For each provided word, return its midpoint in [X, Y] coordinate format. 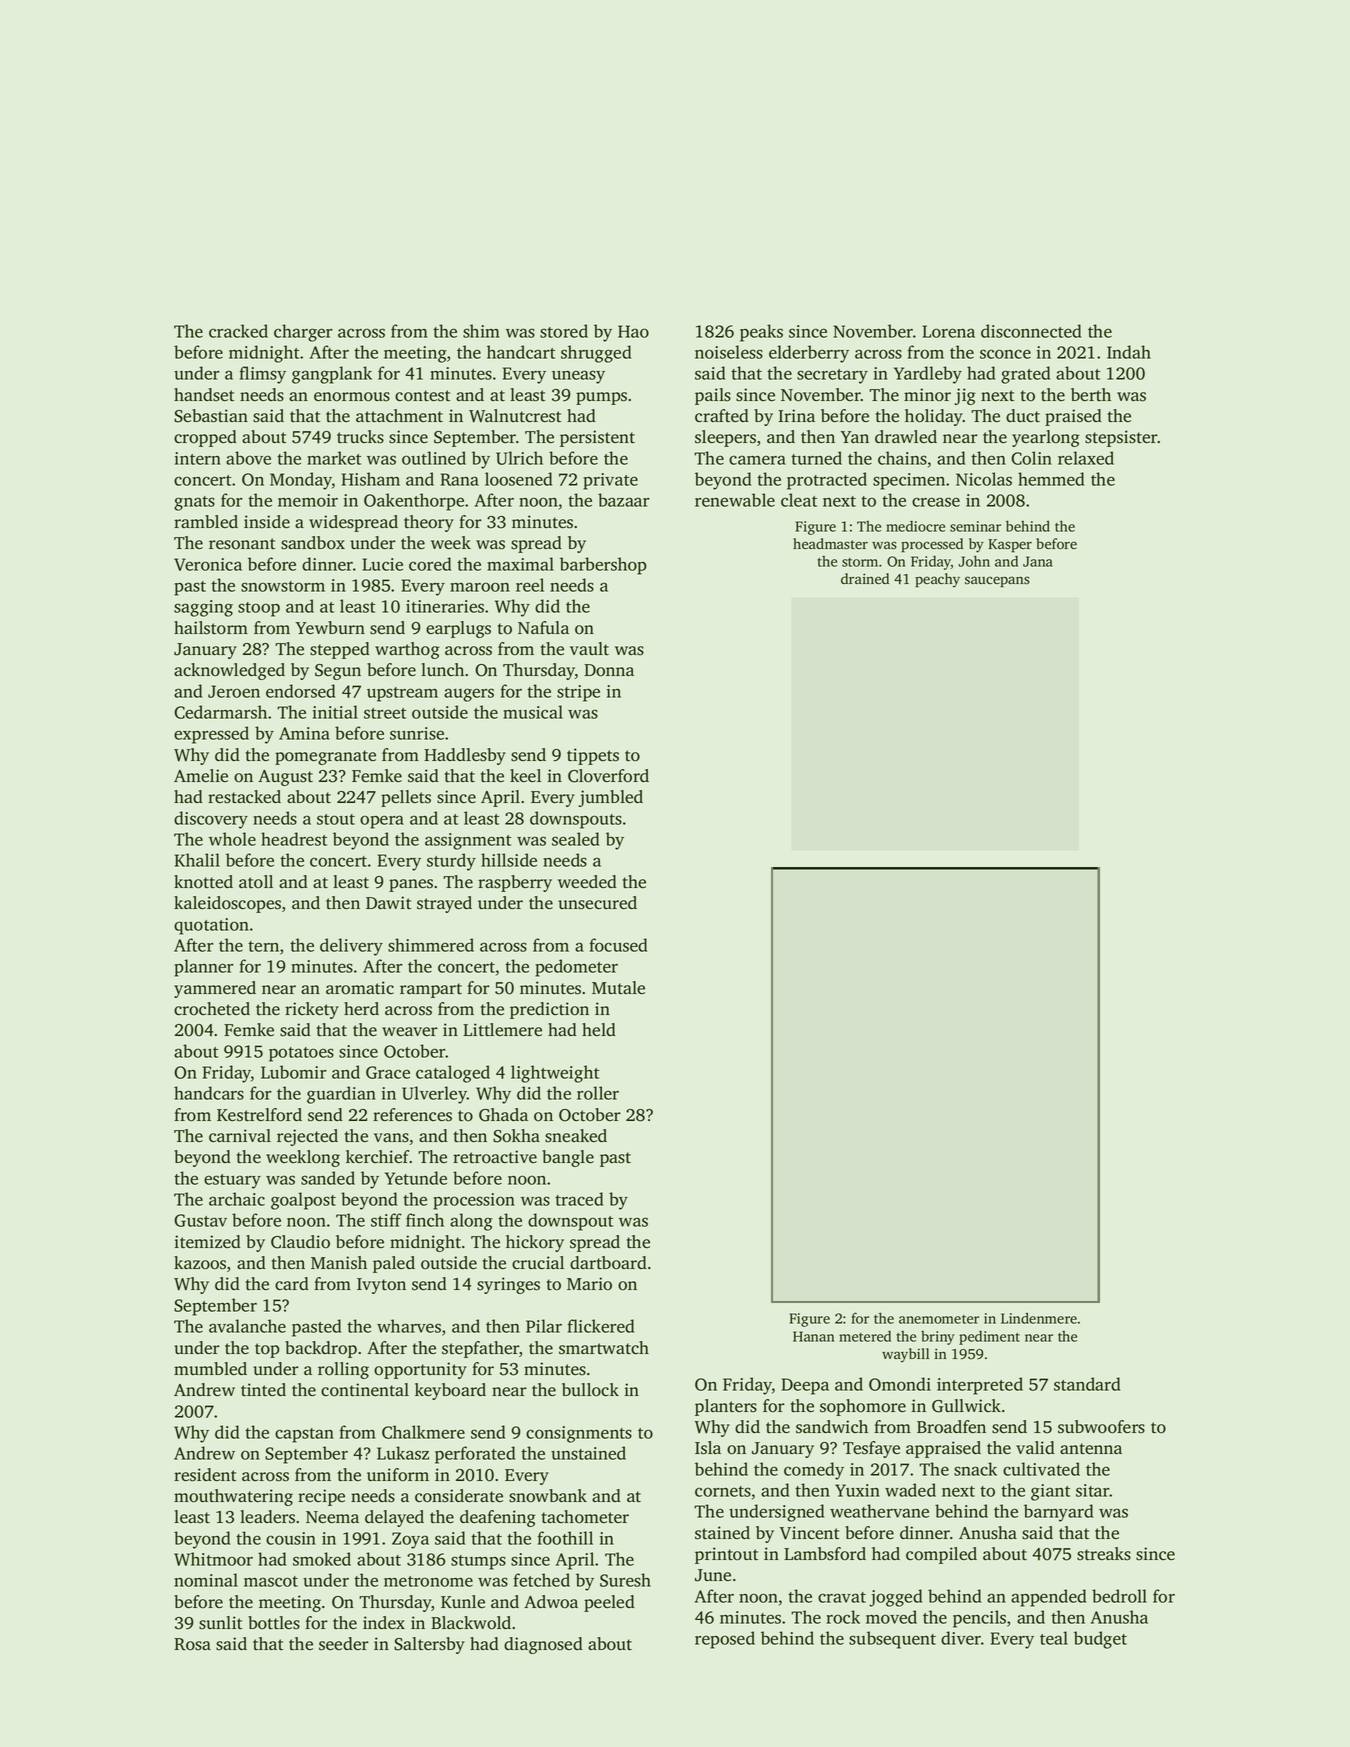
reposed [725, 1640]
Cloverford [608, 776]
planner [203, 968]
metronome [428, 1581]
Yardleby [928, 375]
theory [429, 523]
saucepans [997, 582]
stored [564, 331]
